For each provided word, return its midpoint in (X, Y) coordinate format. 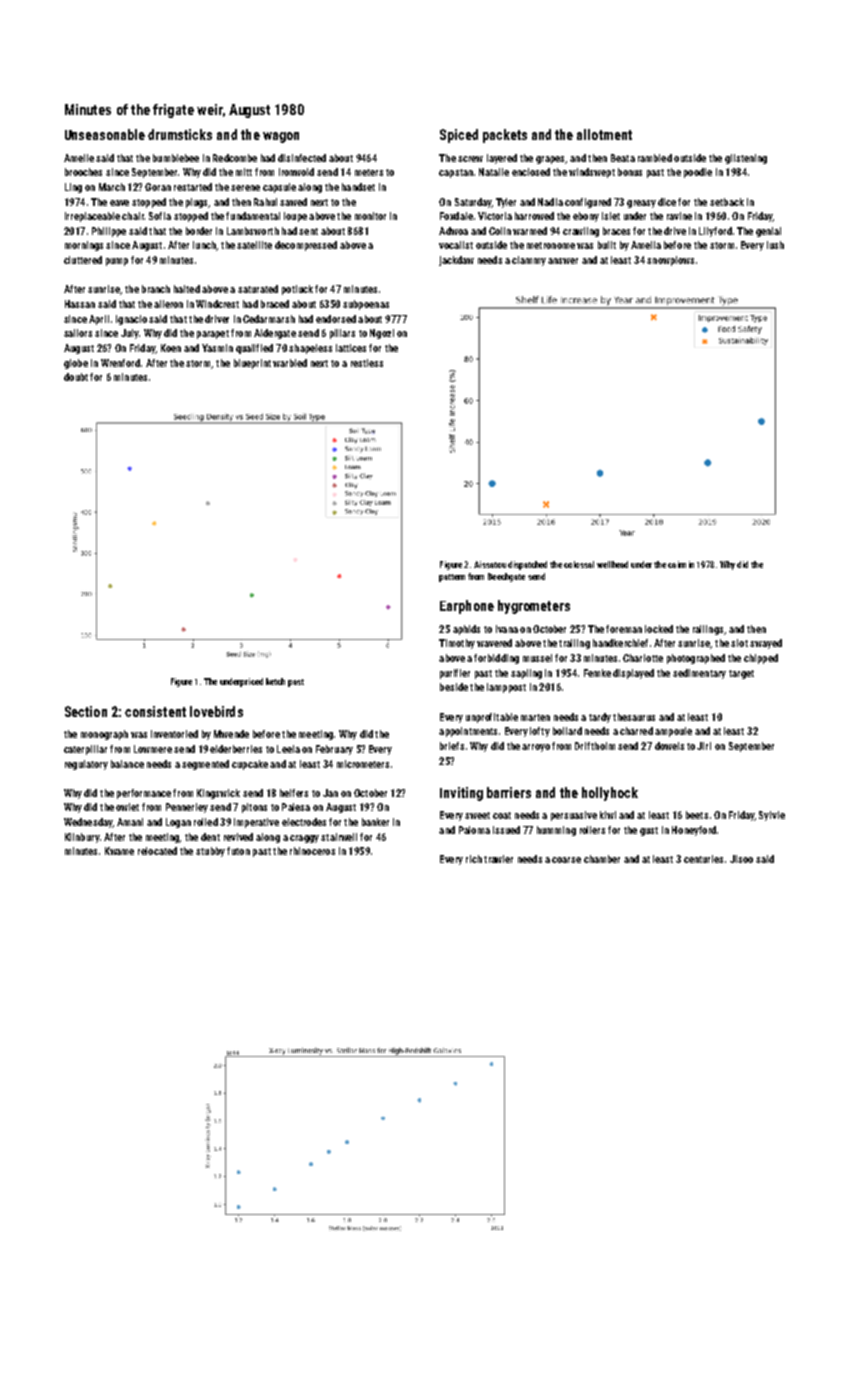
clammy (529, 261)
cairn (677, 564)
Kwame (119, 851)
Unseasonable (105, 134)
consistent (155, 711)
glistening (746, 159)
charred (636, 731)
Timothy (457, 644)
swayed (766, 644)
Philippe (109, 232)
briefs (452, 746)
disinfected (302, 158)
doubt (76, 377)
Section (86, 711)
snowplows (670, 261)
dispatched (527, 565)
